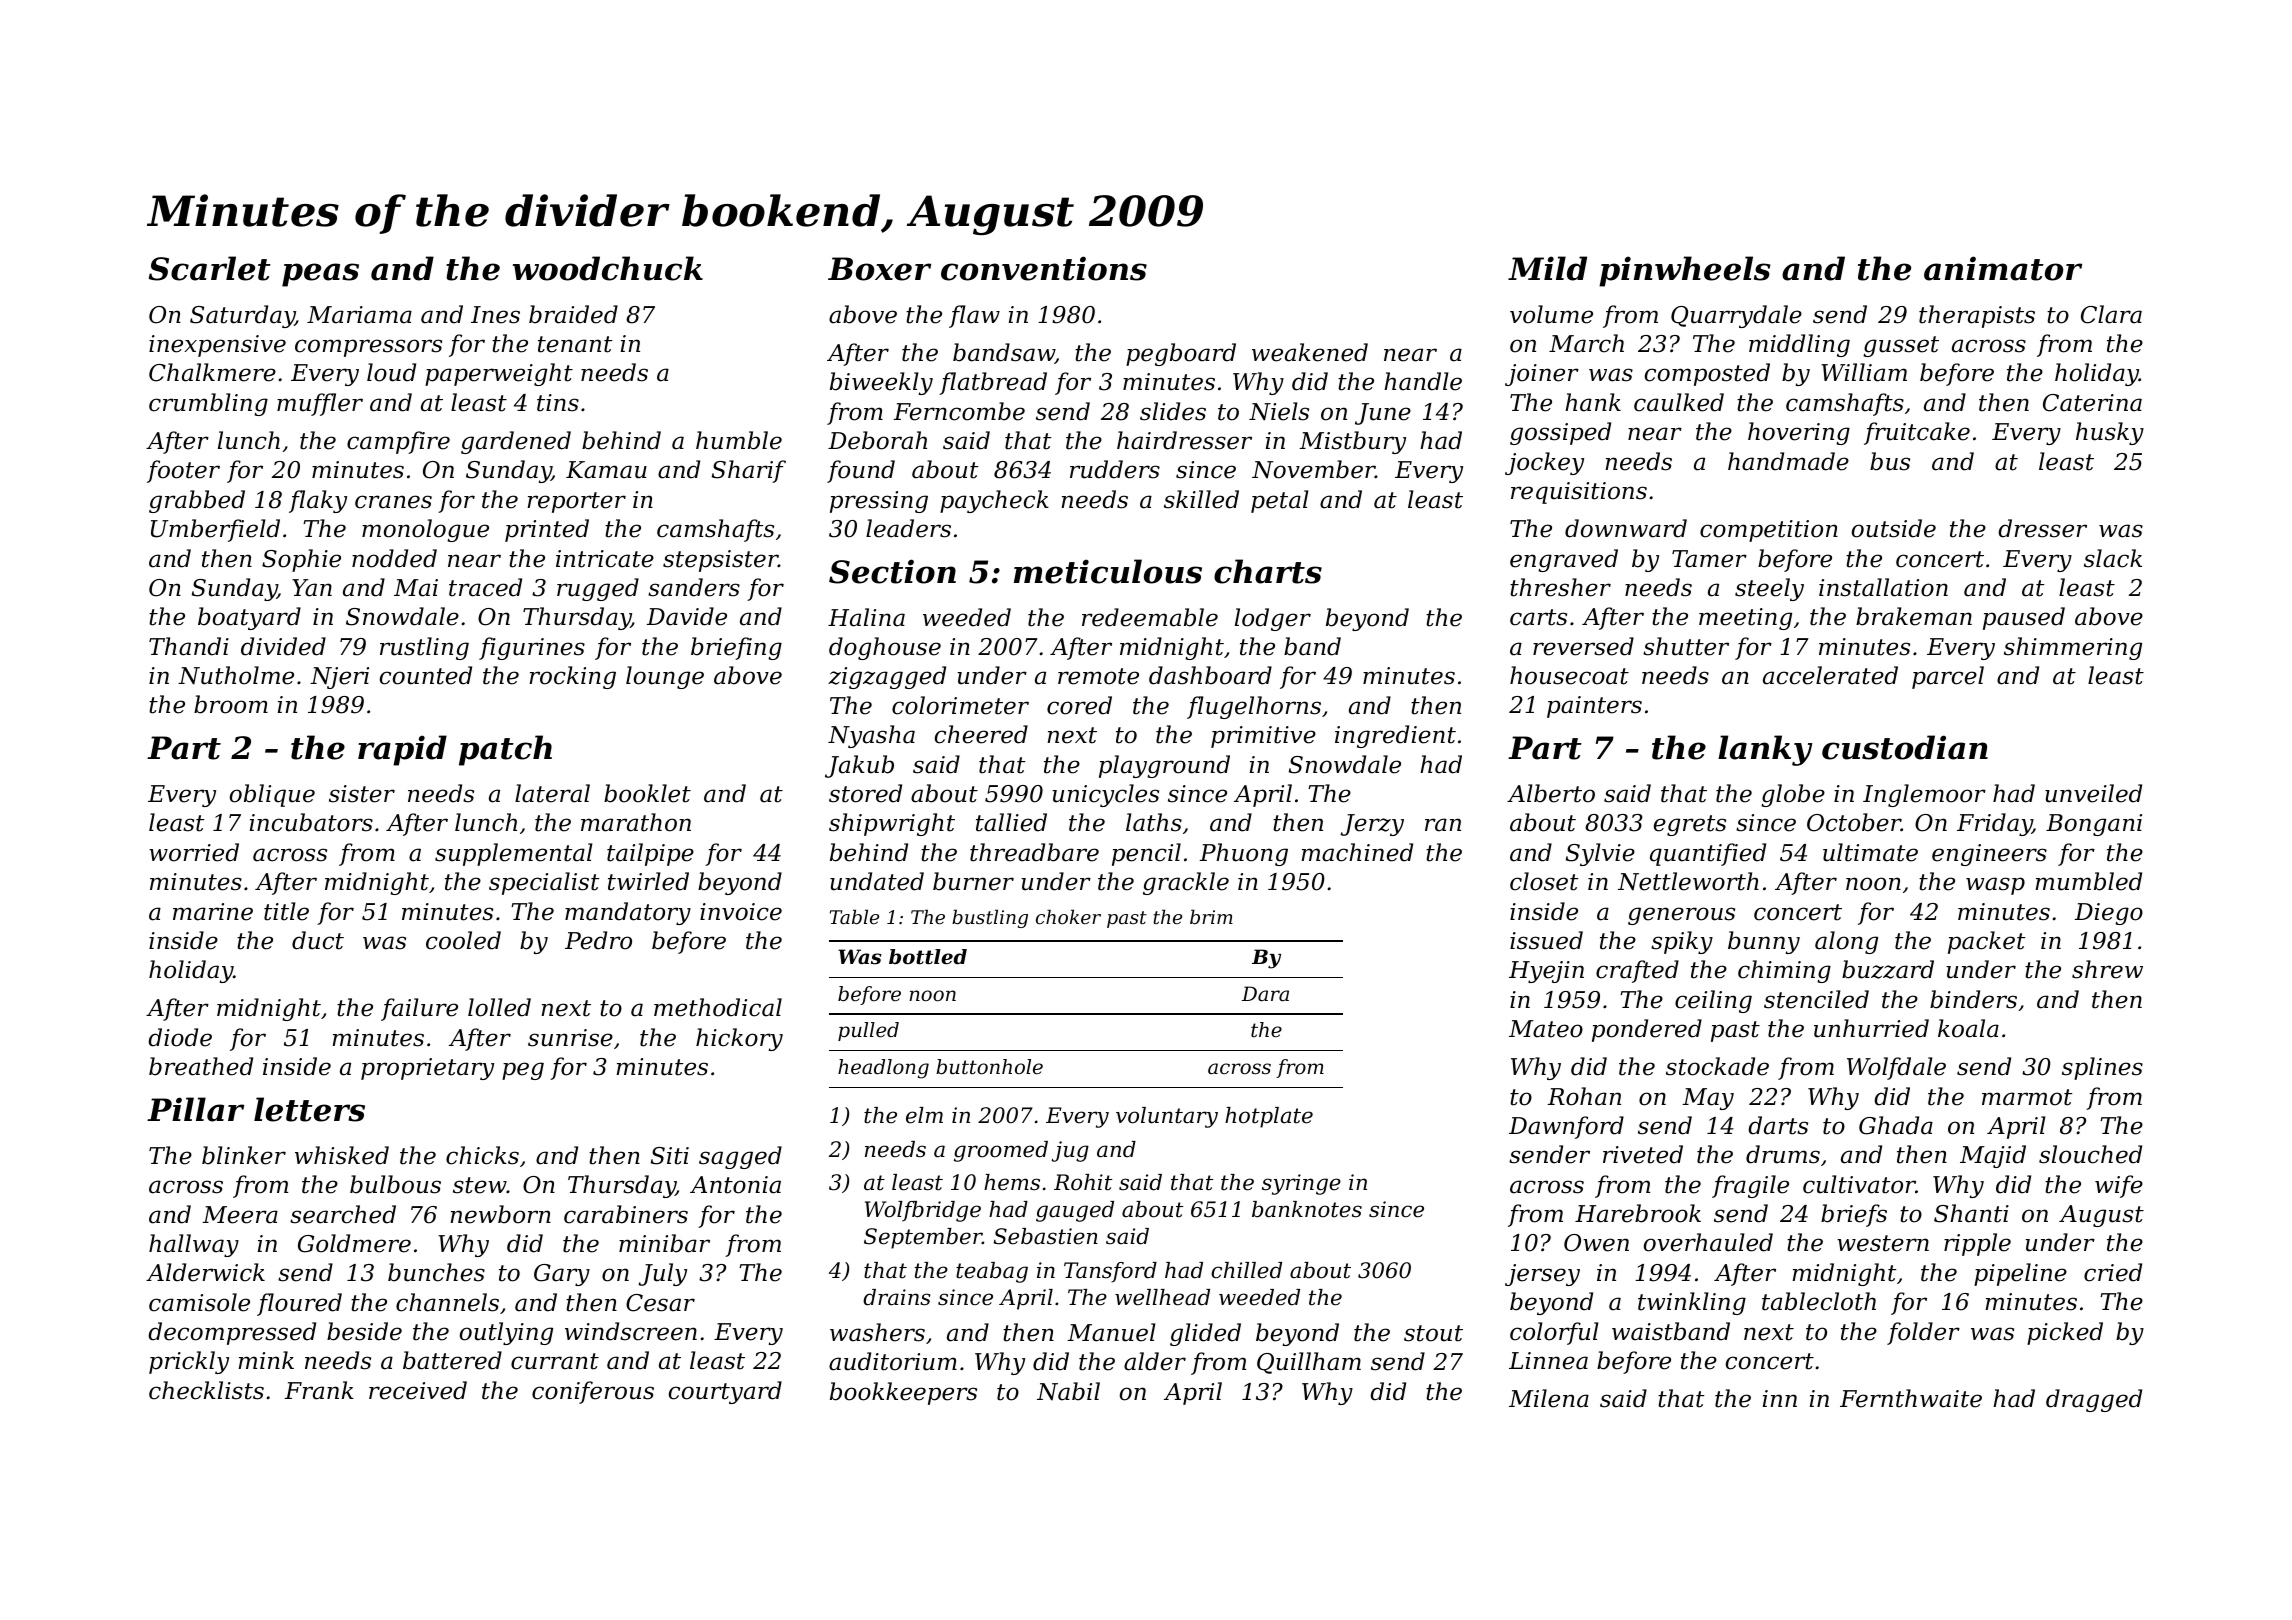 This screenshot has width=2292, height=1620. Describe the element at coordinates (402, 750) in the screenshot. I see `rapid` at that location.
